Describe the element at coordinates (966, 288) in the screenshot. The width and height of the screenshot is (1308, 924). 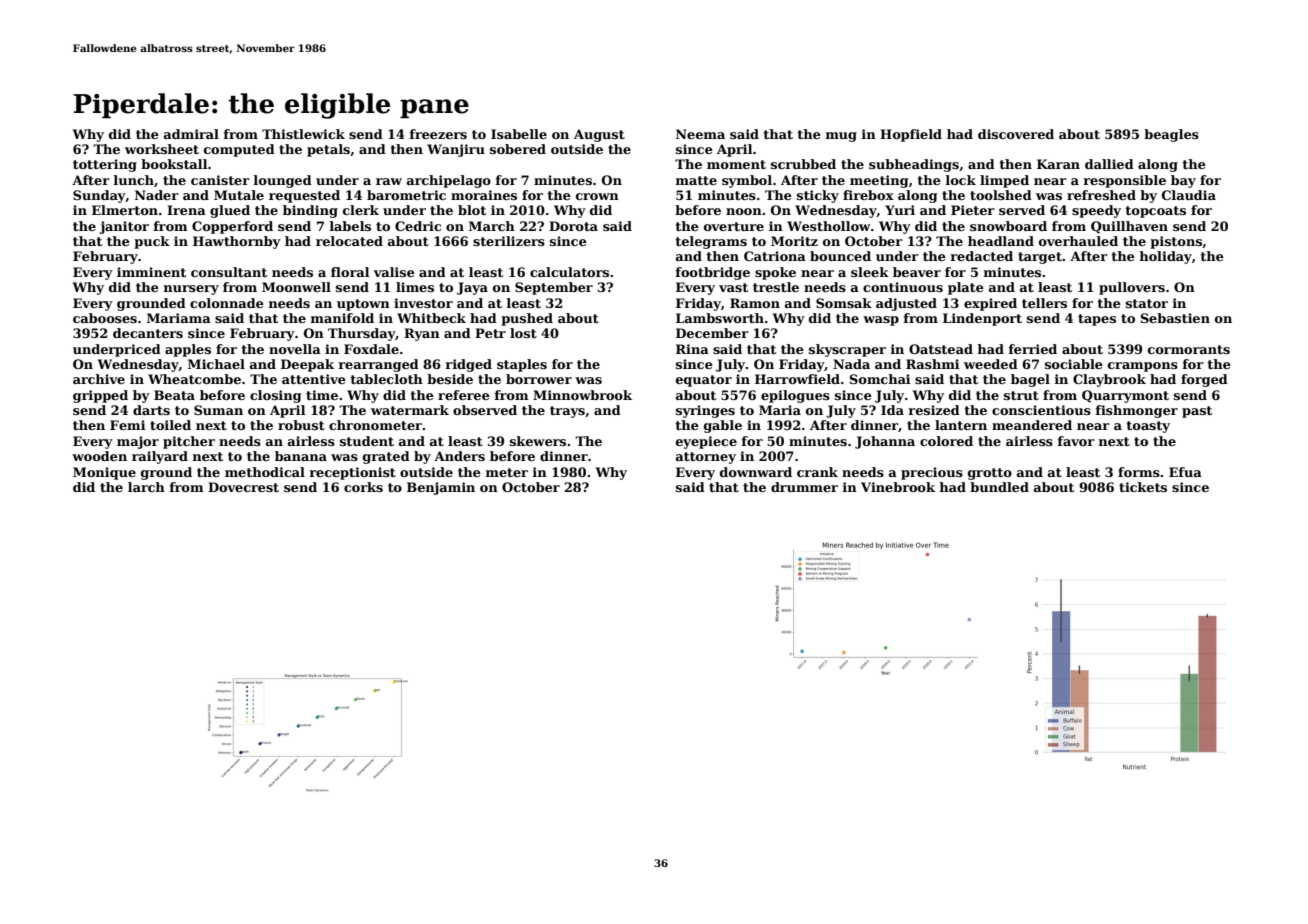
I see `plate` at that location.
